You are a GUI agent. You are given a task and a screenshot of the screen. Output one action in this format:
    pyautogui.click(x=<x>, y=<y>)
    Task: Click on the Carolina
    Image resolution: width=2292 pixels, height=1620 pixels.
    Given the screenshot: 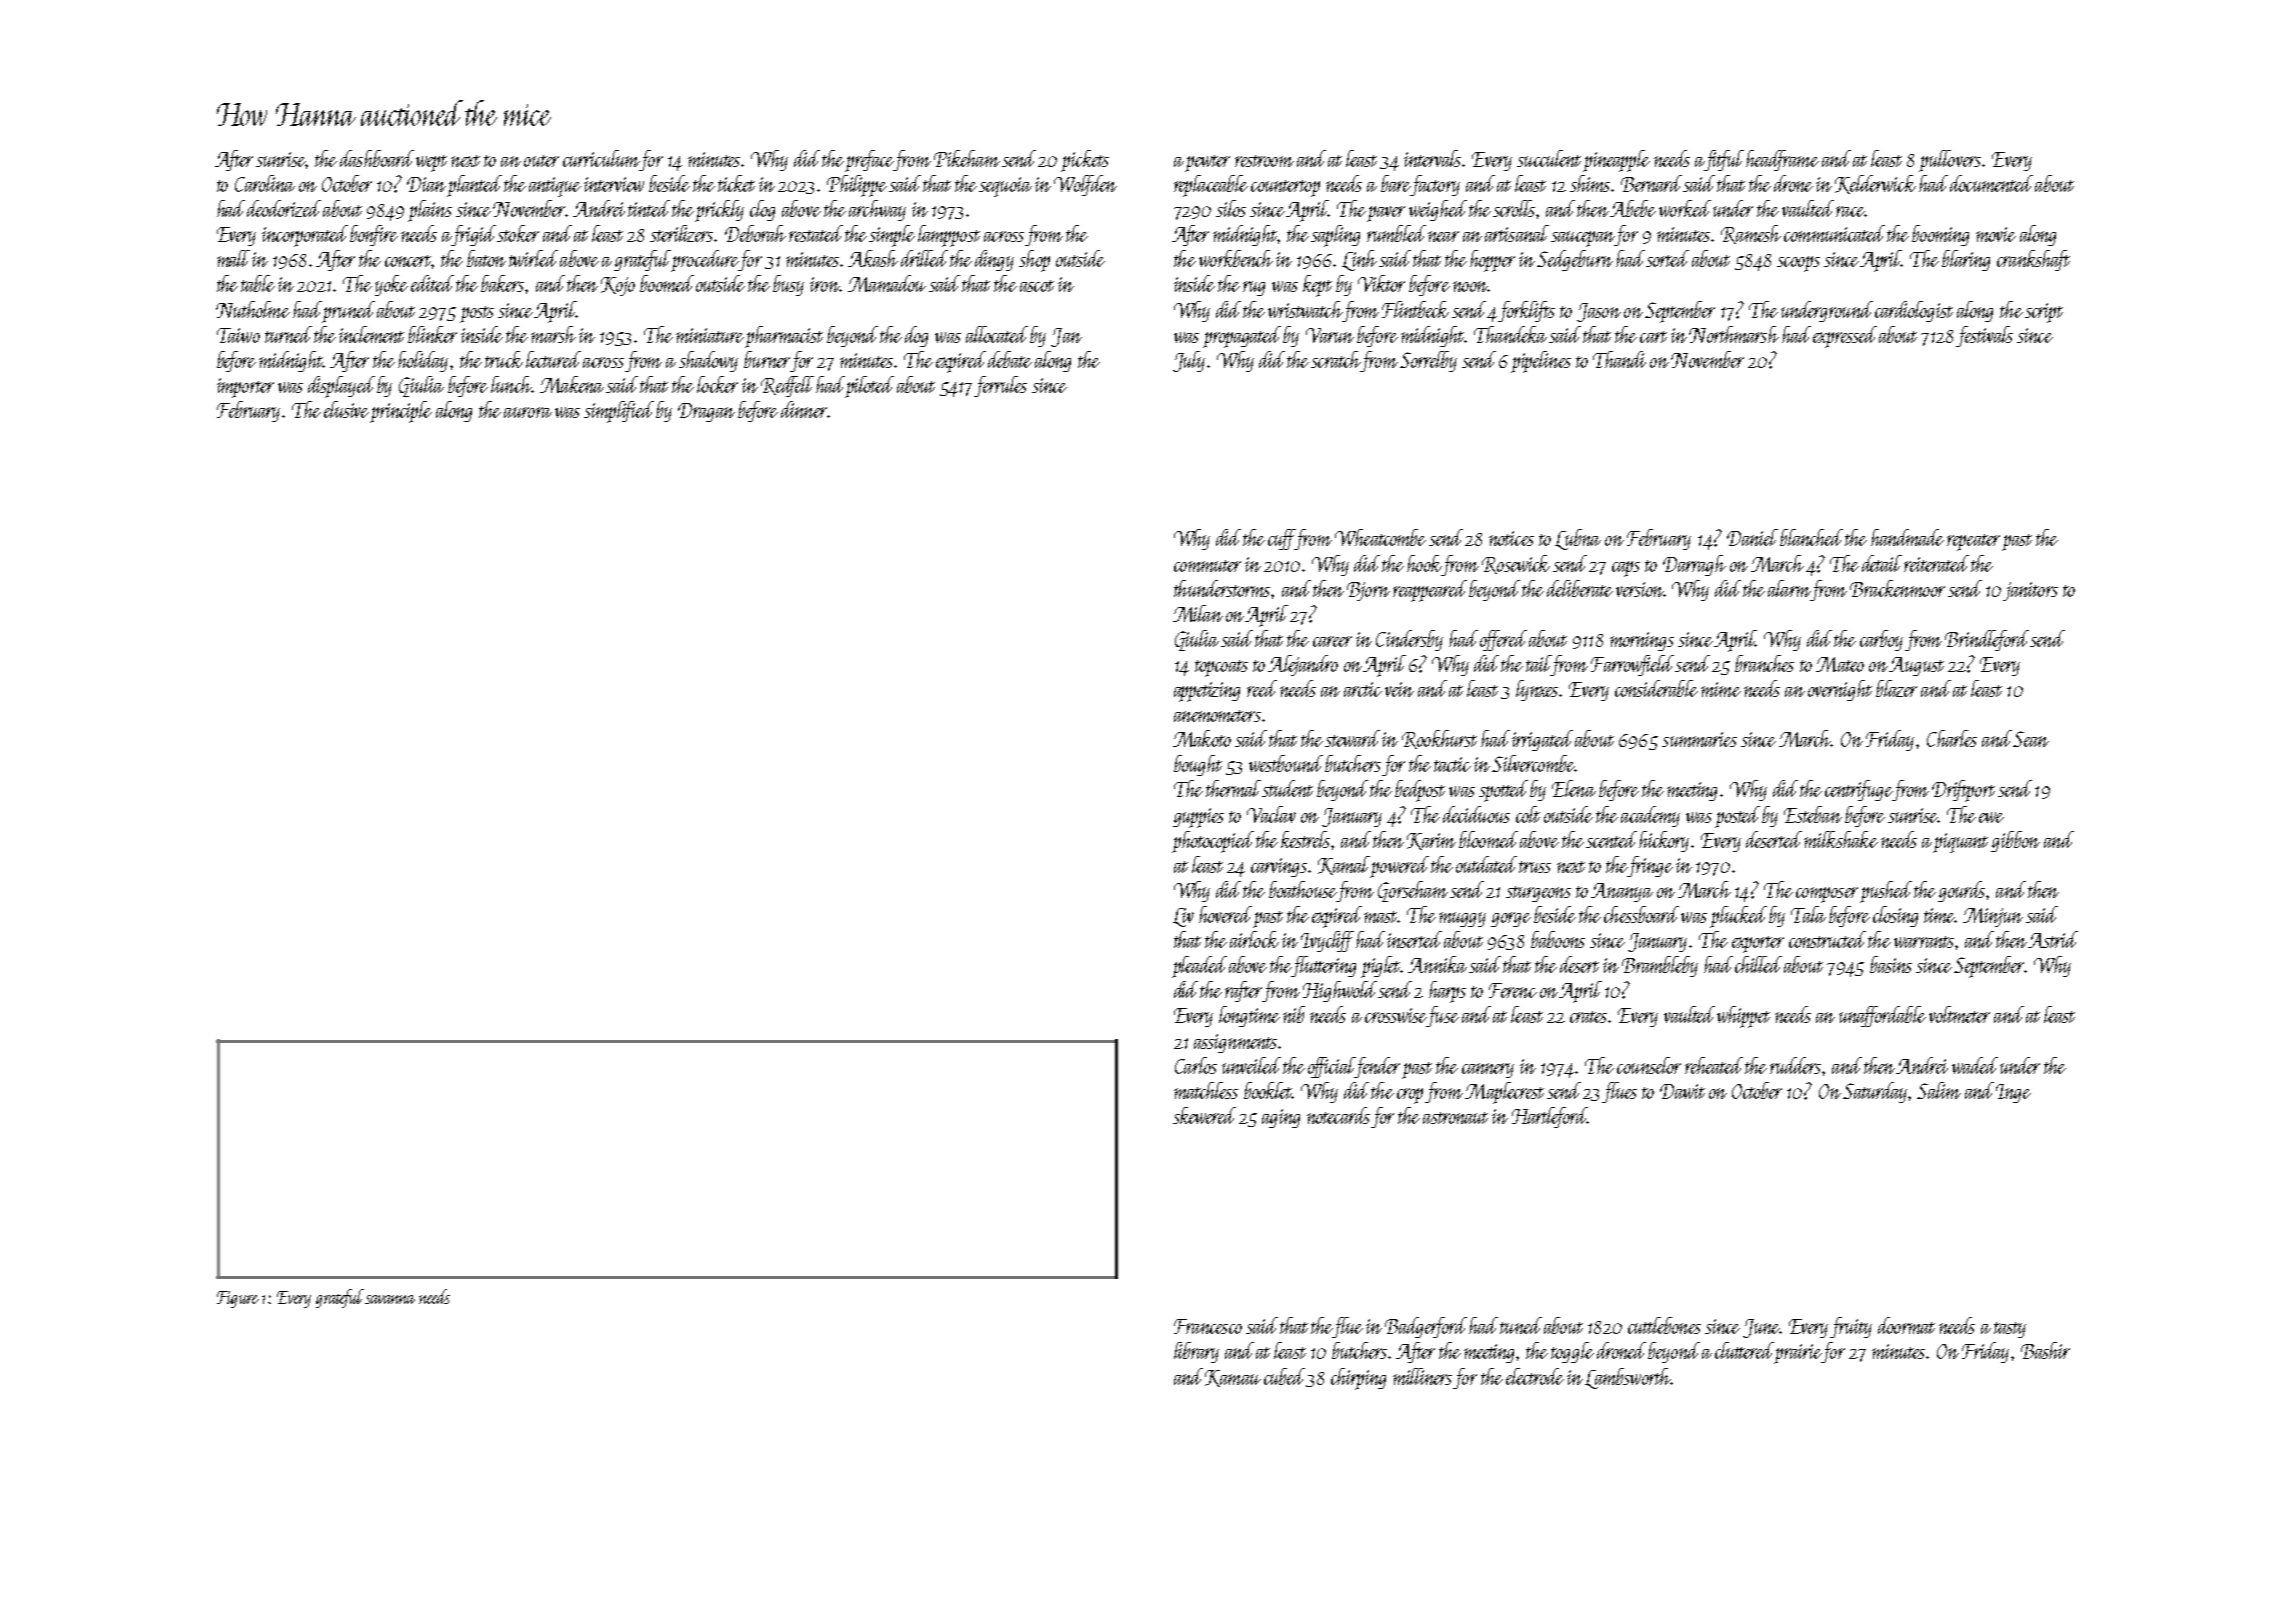 What is the action you would take?
    pyautogui.click(x=265, y=183)
